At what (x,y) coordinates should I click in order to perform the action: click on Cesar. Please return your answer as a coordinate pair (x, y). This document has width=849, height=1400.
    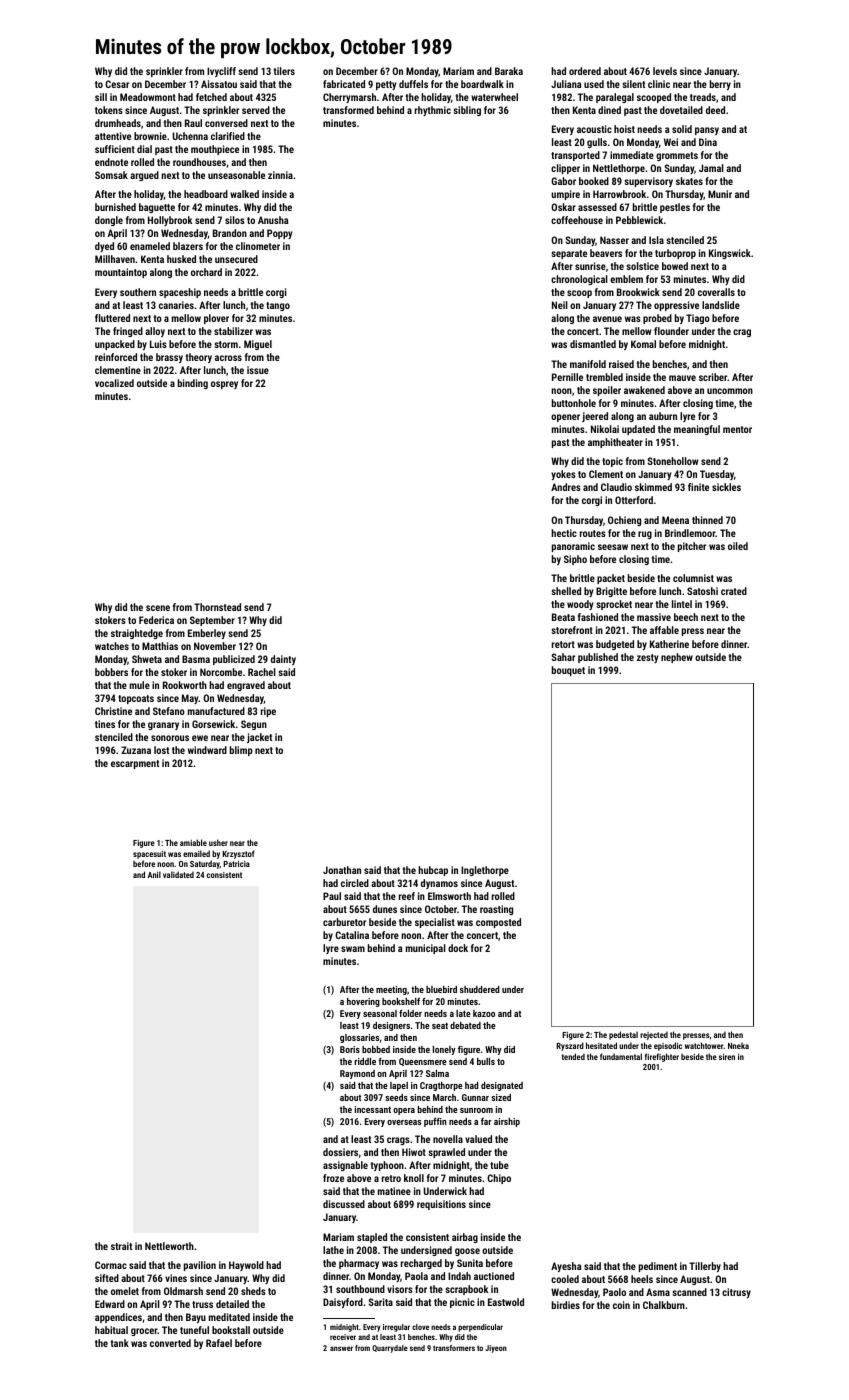
    Looking at the image, I should click on (117, 84).
